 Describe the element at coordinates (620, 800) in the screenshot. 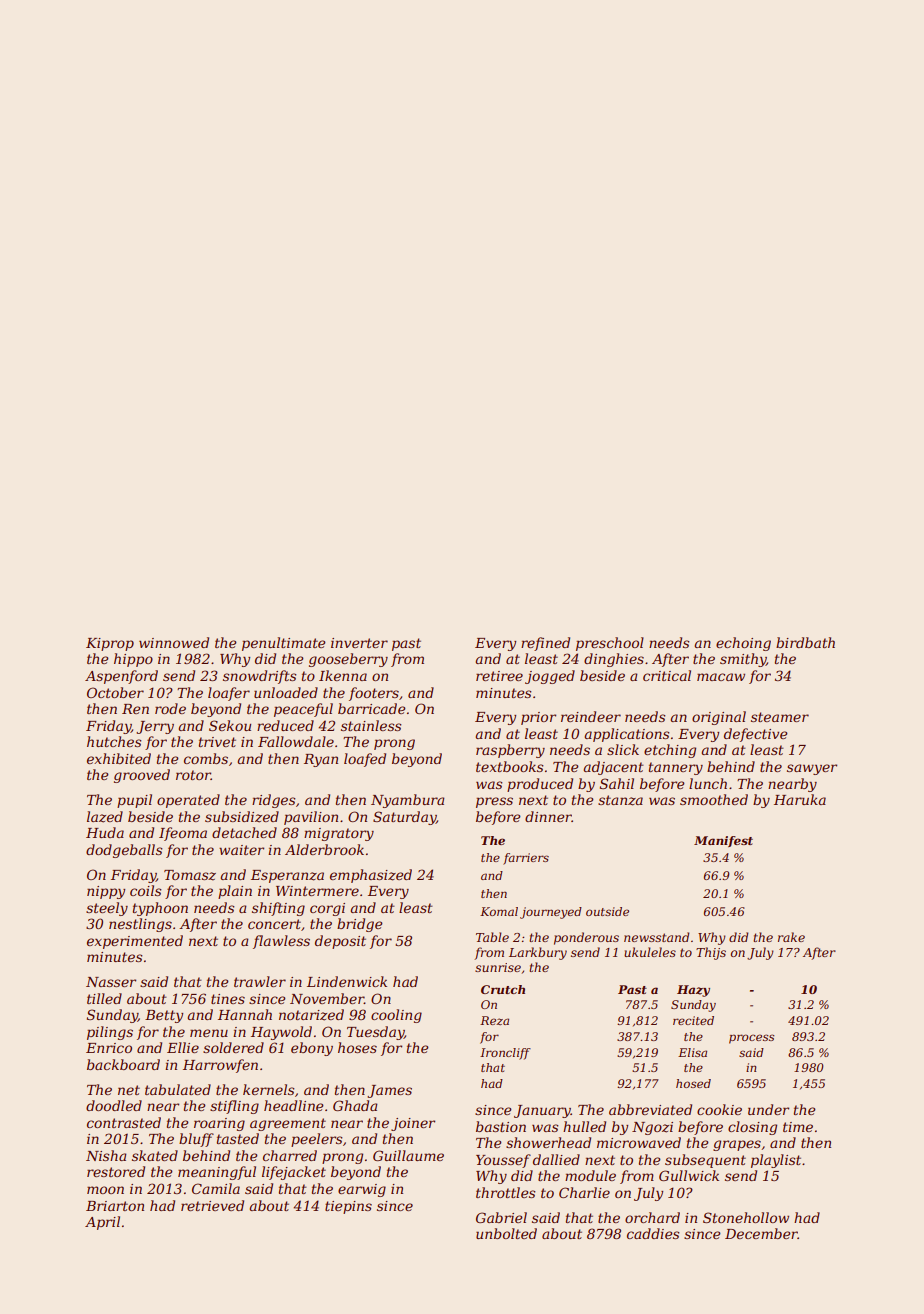

I see `stanza` at that location.
